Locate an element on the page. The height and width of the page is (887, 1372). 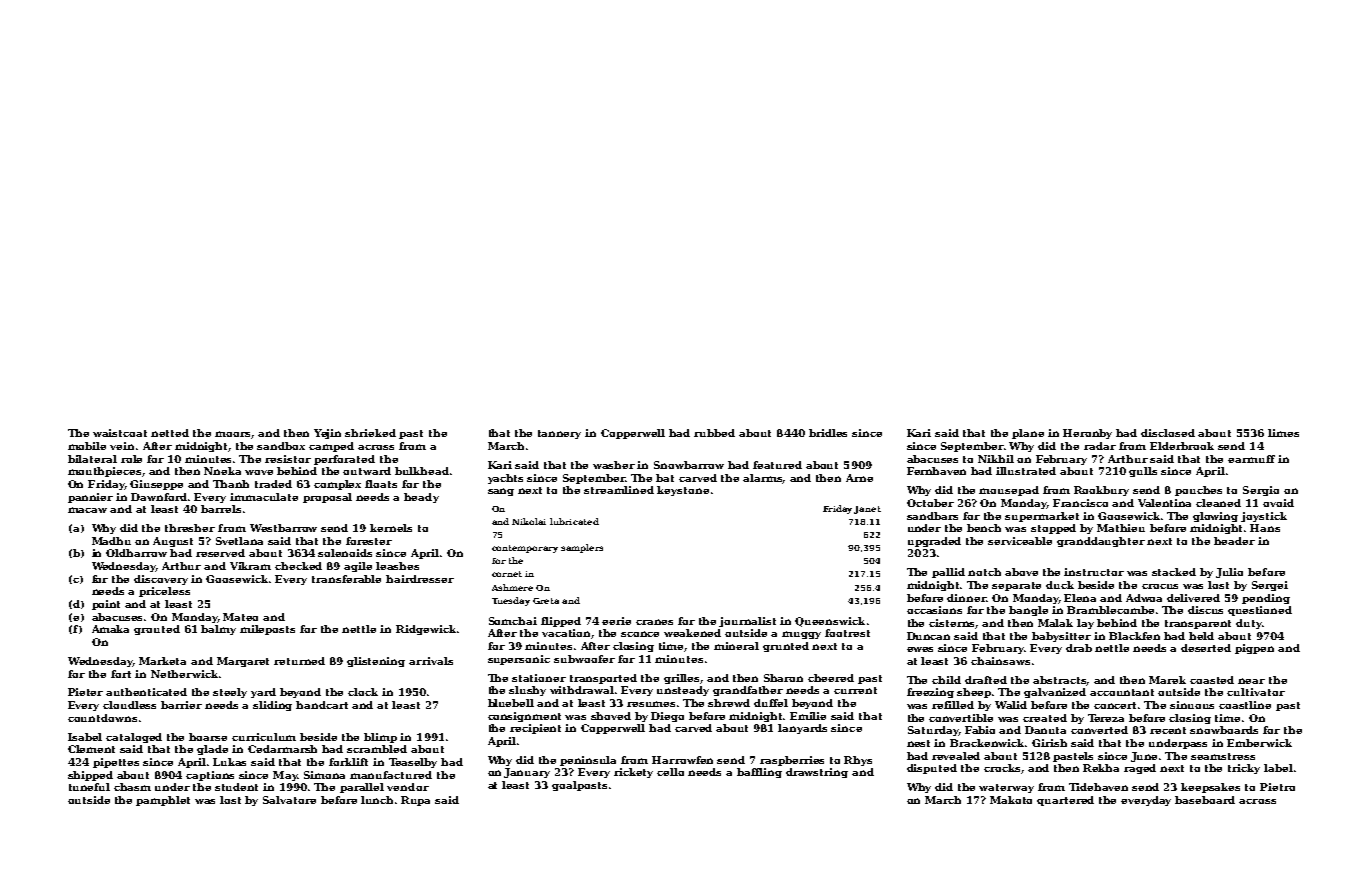
seamstress is located at coordinates (1223, 756).
